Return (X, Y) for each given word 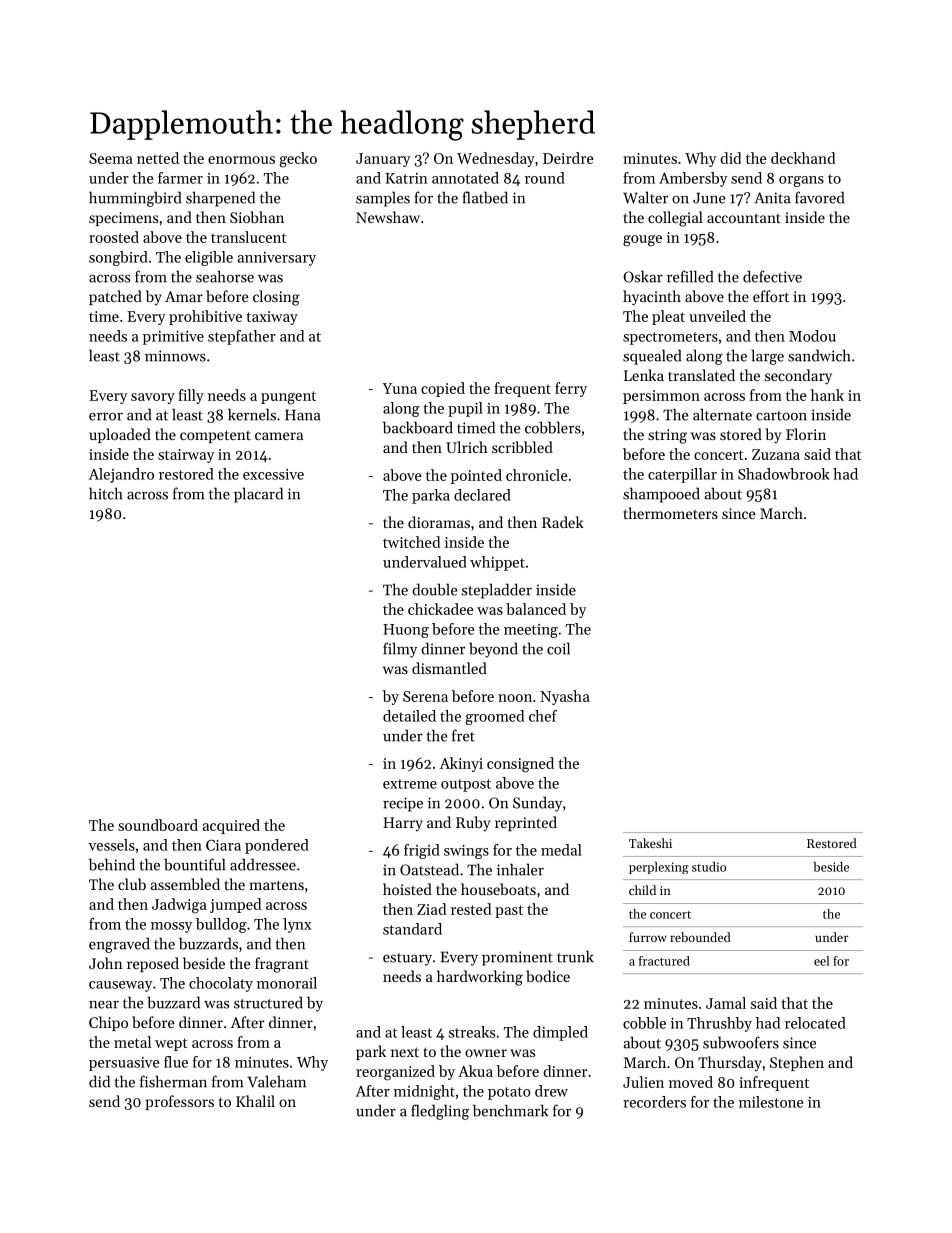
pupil (465, 409)
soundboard (158, 825)
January (383, 160)
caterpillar (682, 475)
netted (158, 158)
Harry (403, 824)
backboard (418, 427)
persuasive (124, 1064)
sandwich (819, 355)
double (434, 589)
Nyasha (565, 697)
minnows (175, 356)
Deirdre (568, 158)
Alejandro (121, 475)
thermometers (670, 513)
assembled (185, 884)
